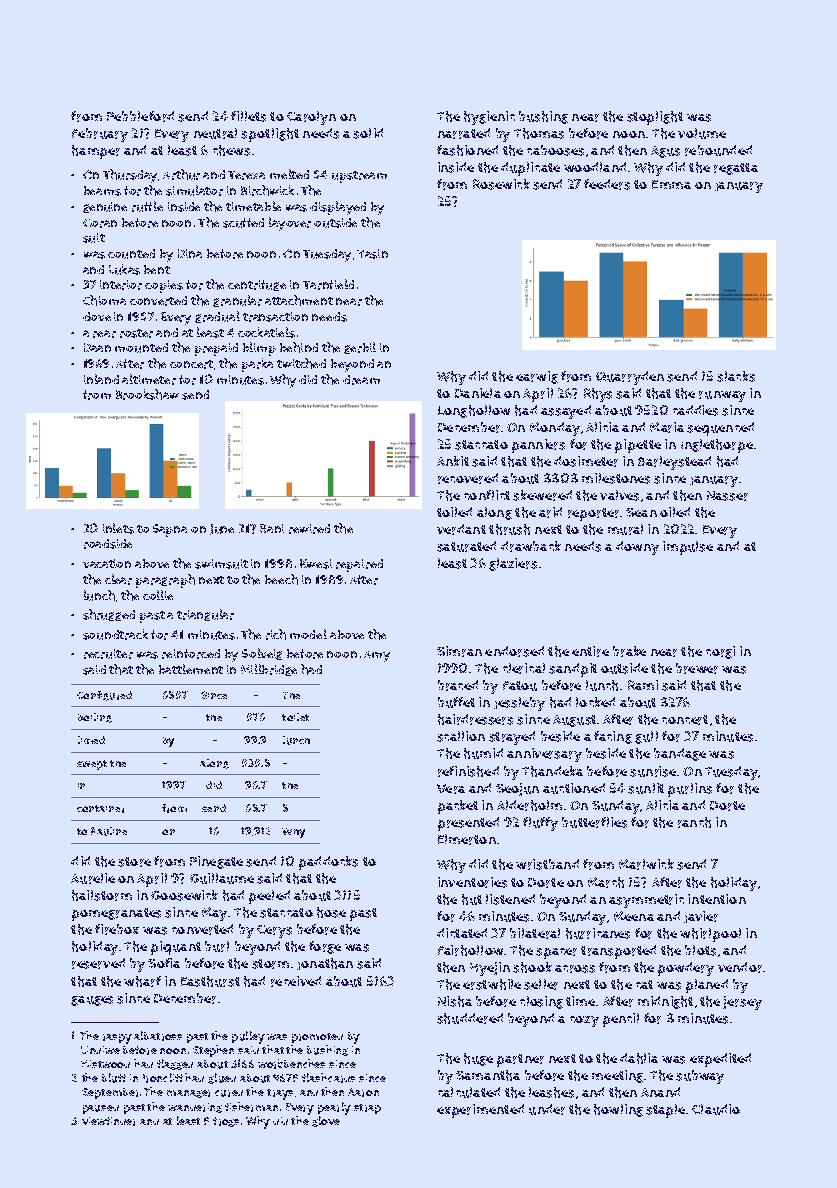  Describe the element at coordinates (736, 169) in the page. I see `regatta` at that location.
